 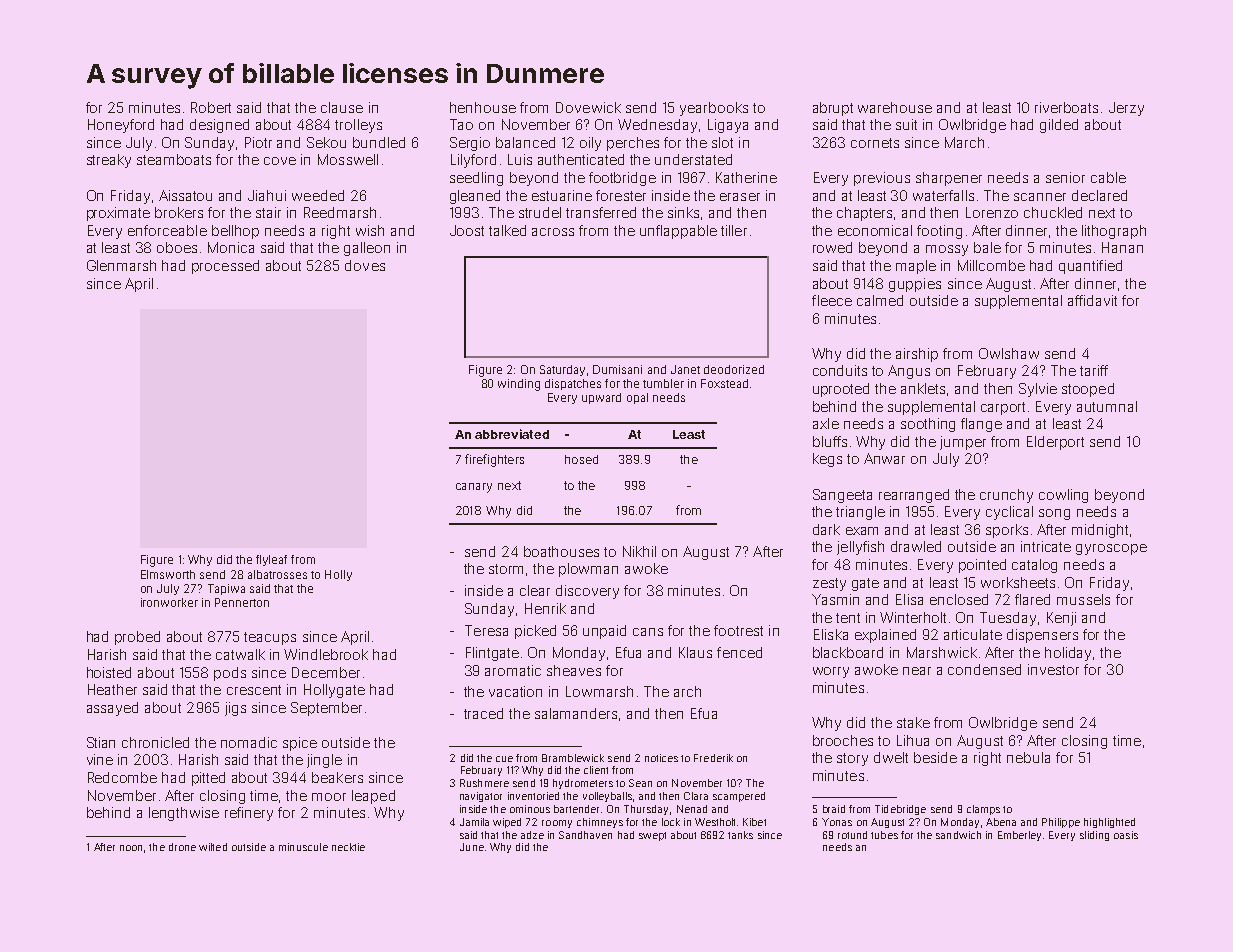 I want to click on holiday, so click(x=1068, y=654).
